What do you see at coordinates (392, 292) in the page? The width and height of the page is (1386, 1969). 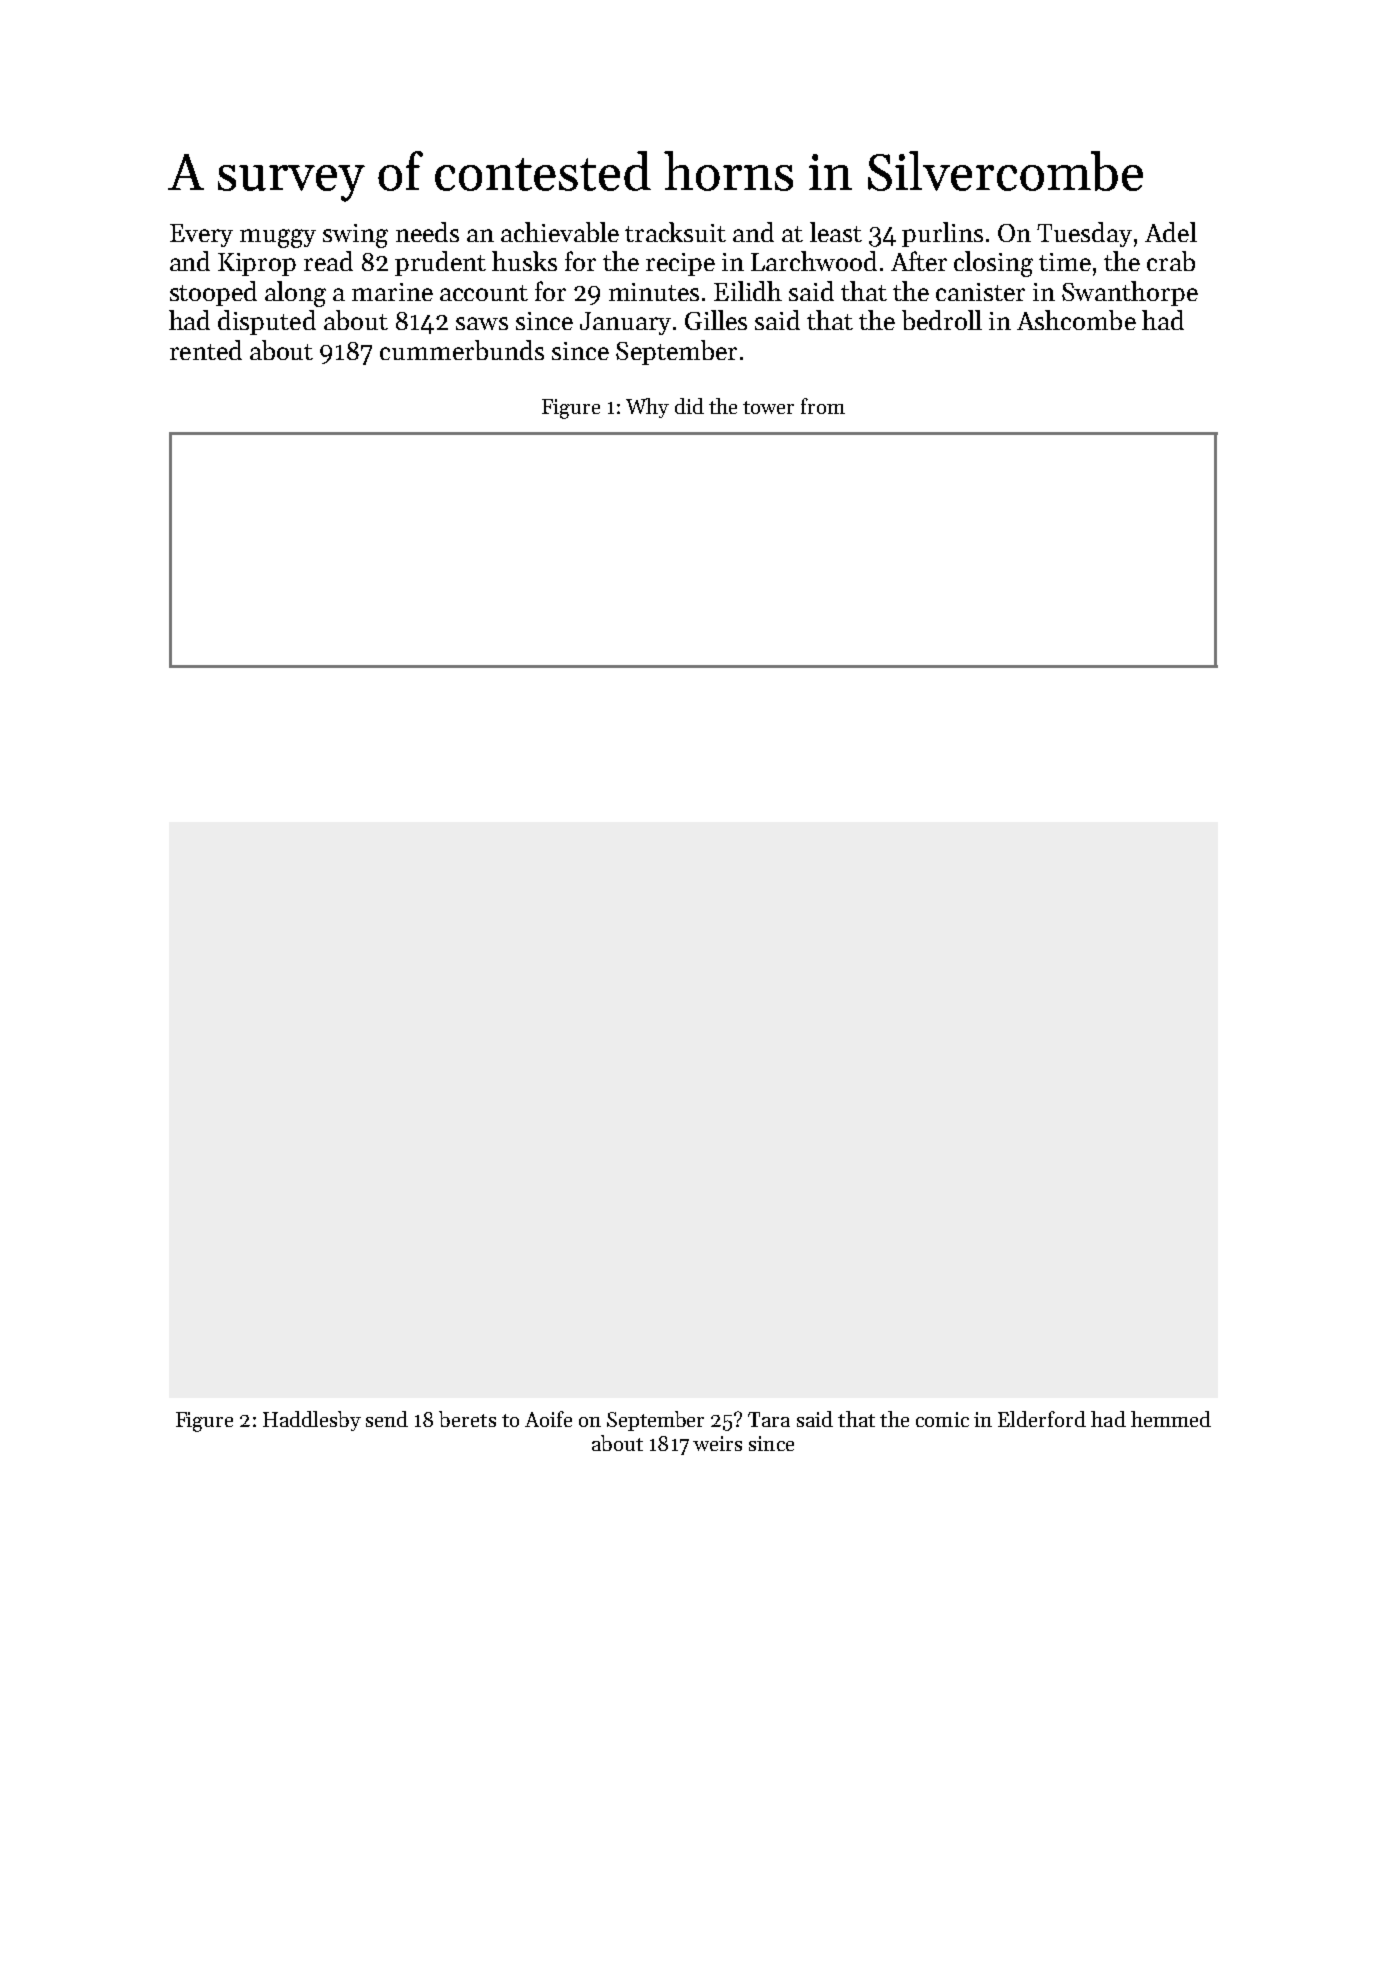 I see `marine` at bounding box center [392, 292].
